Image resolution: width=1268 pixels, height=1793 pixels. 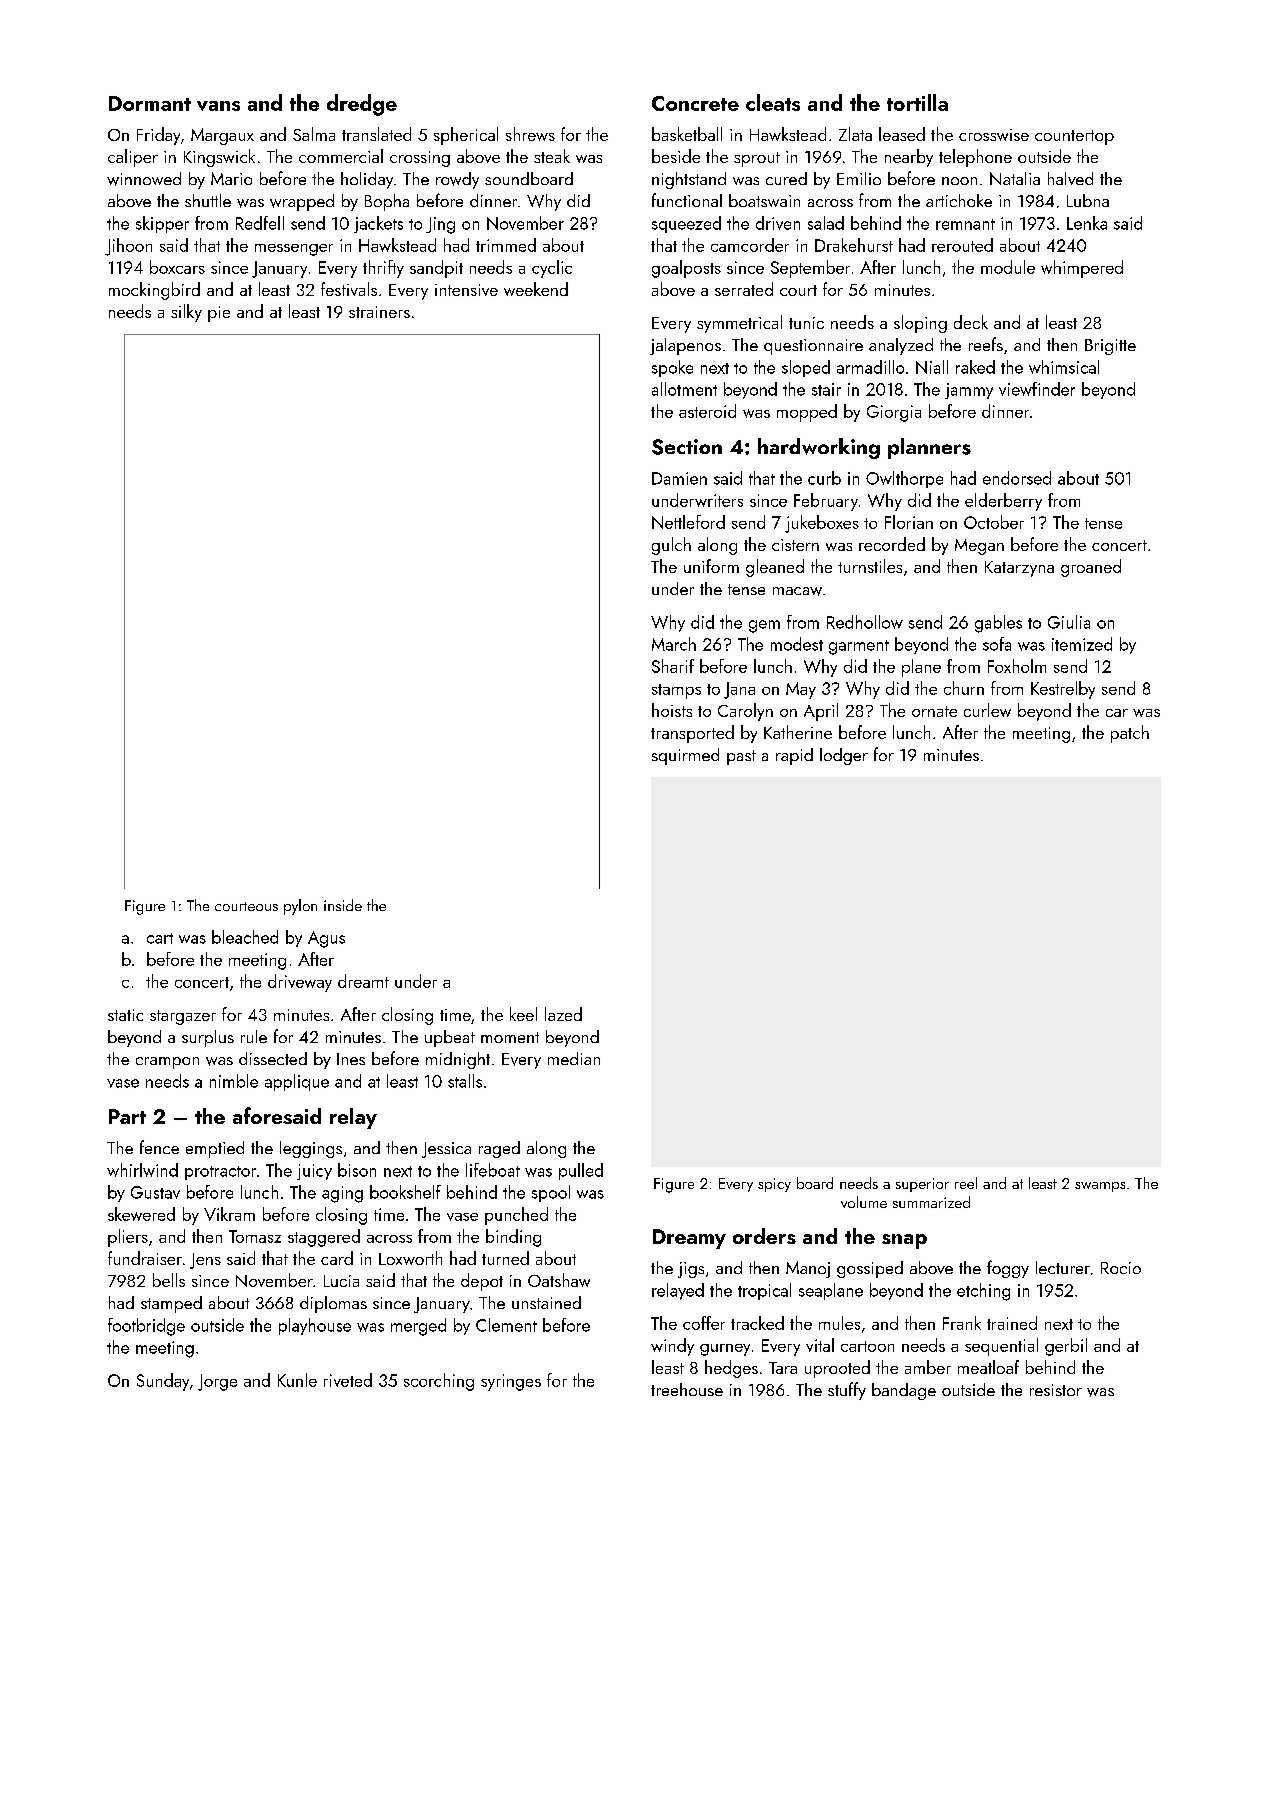 What do you see at coordinates (1082, 269) in the screenshot?
I see `whimpered` at bounding box center [1082, 269].
